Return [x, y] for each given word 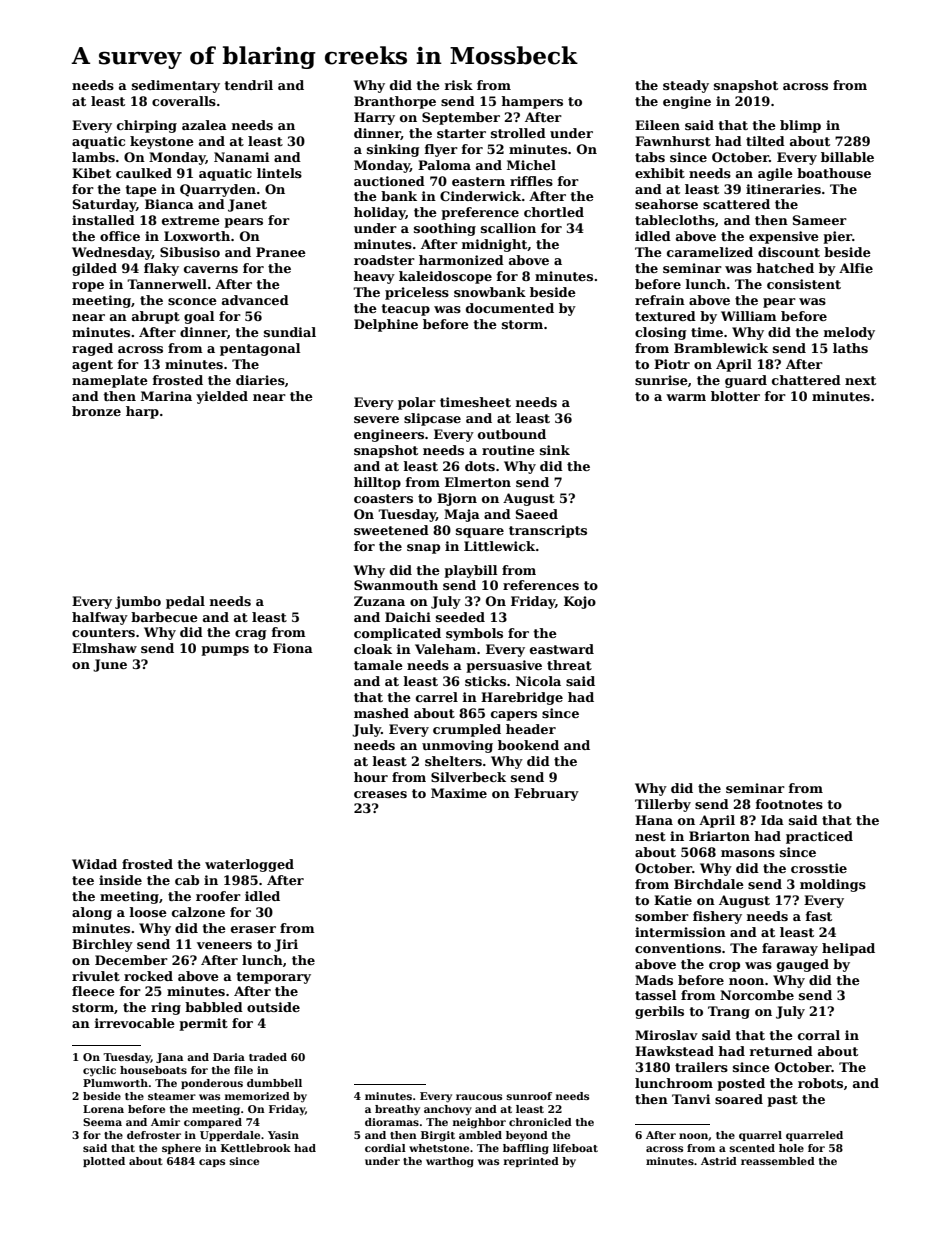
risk [459, 85]
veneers [224, 945]
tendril [248, 85]
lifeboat [575, 1148]
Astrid [719, 1161]
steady [686, 86]
